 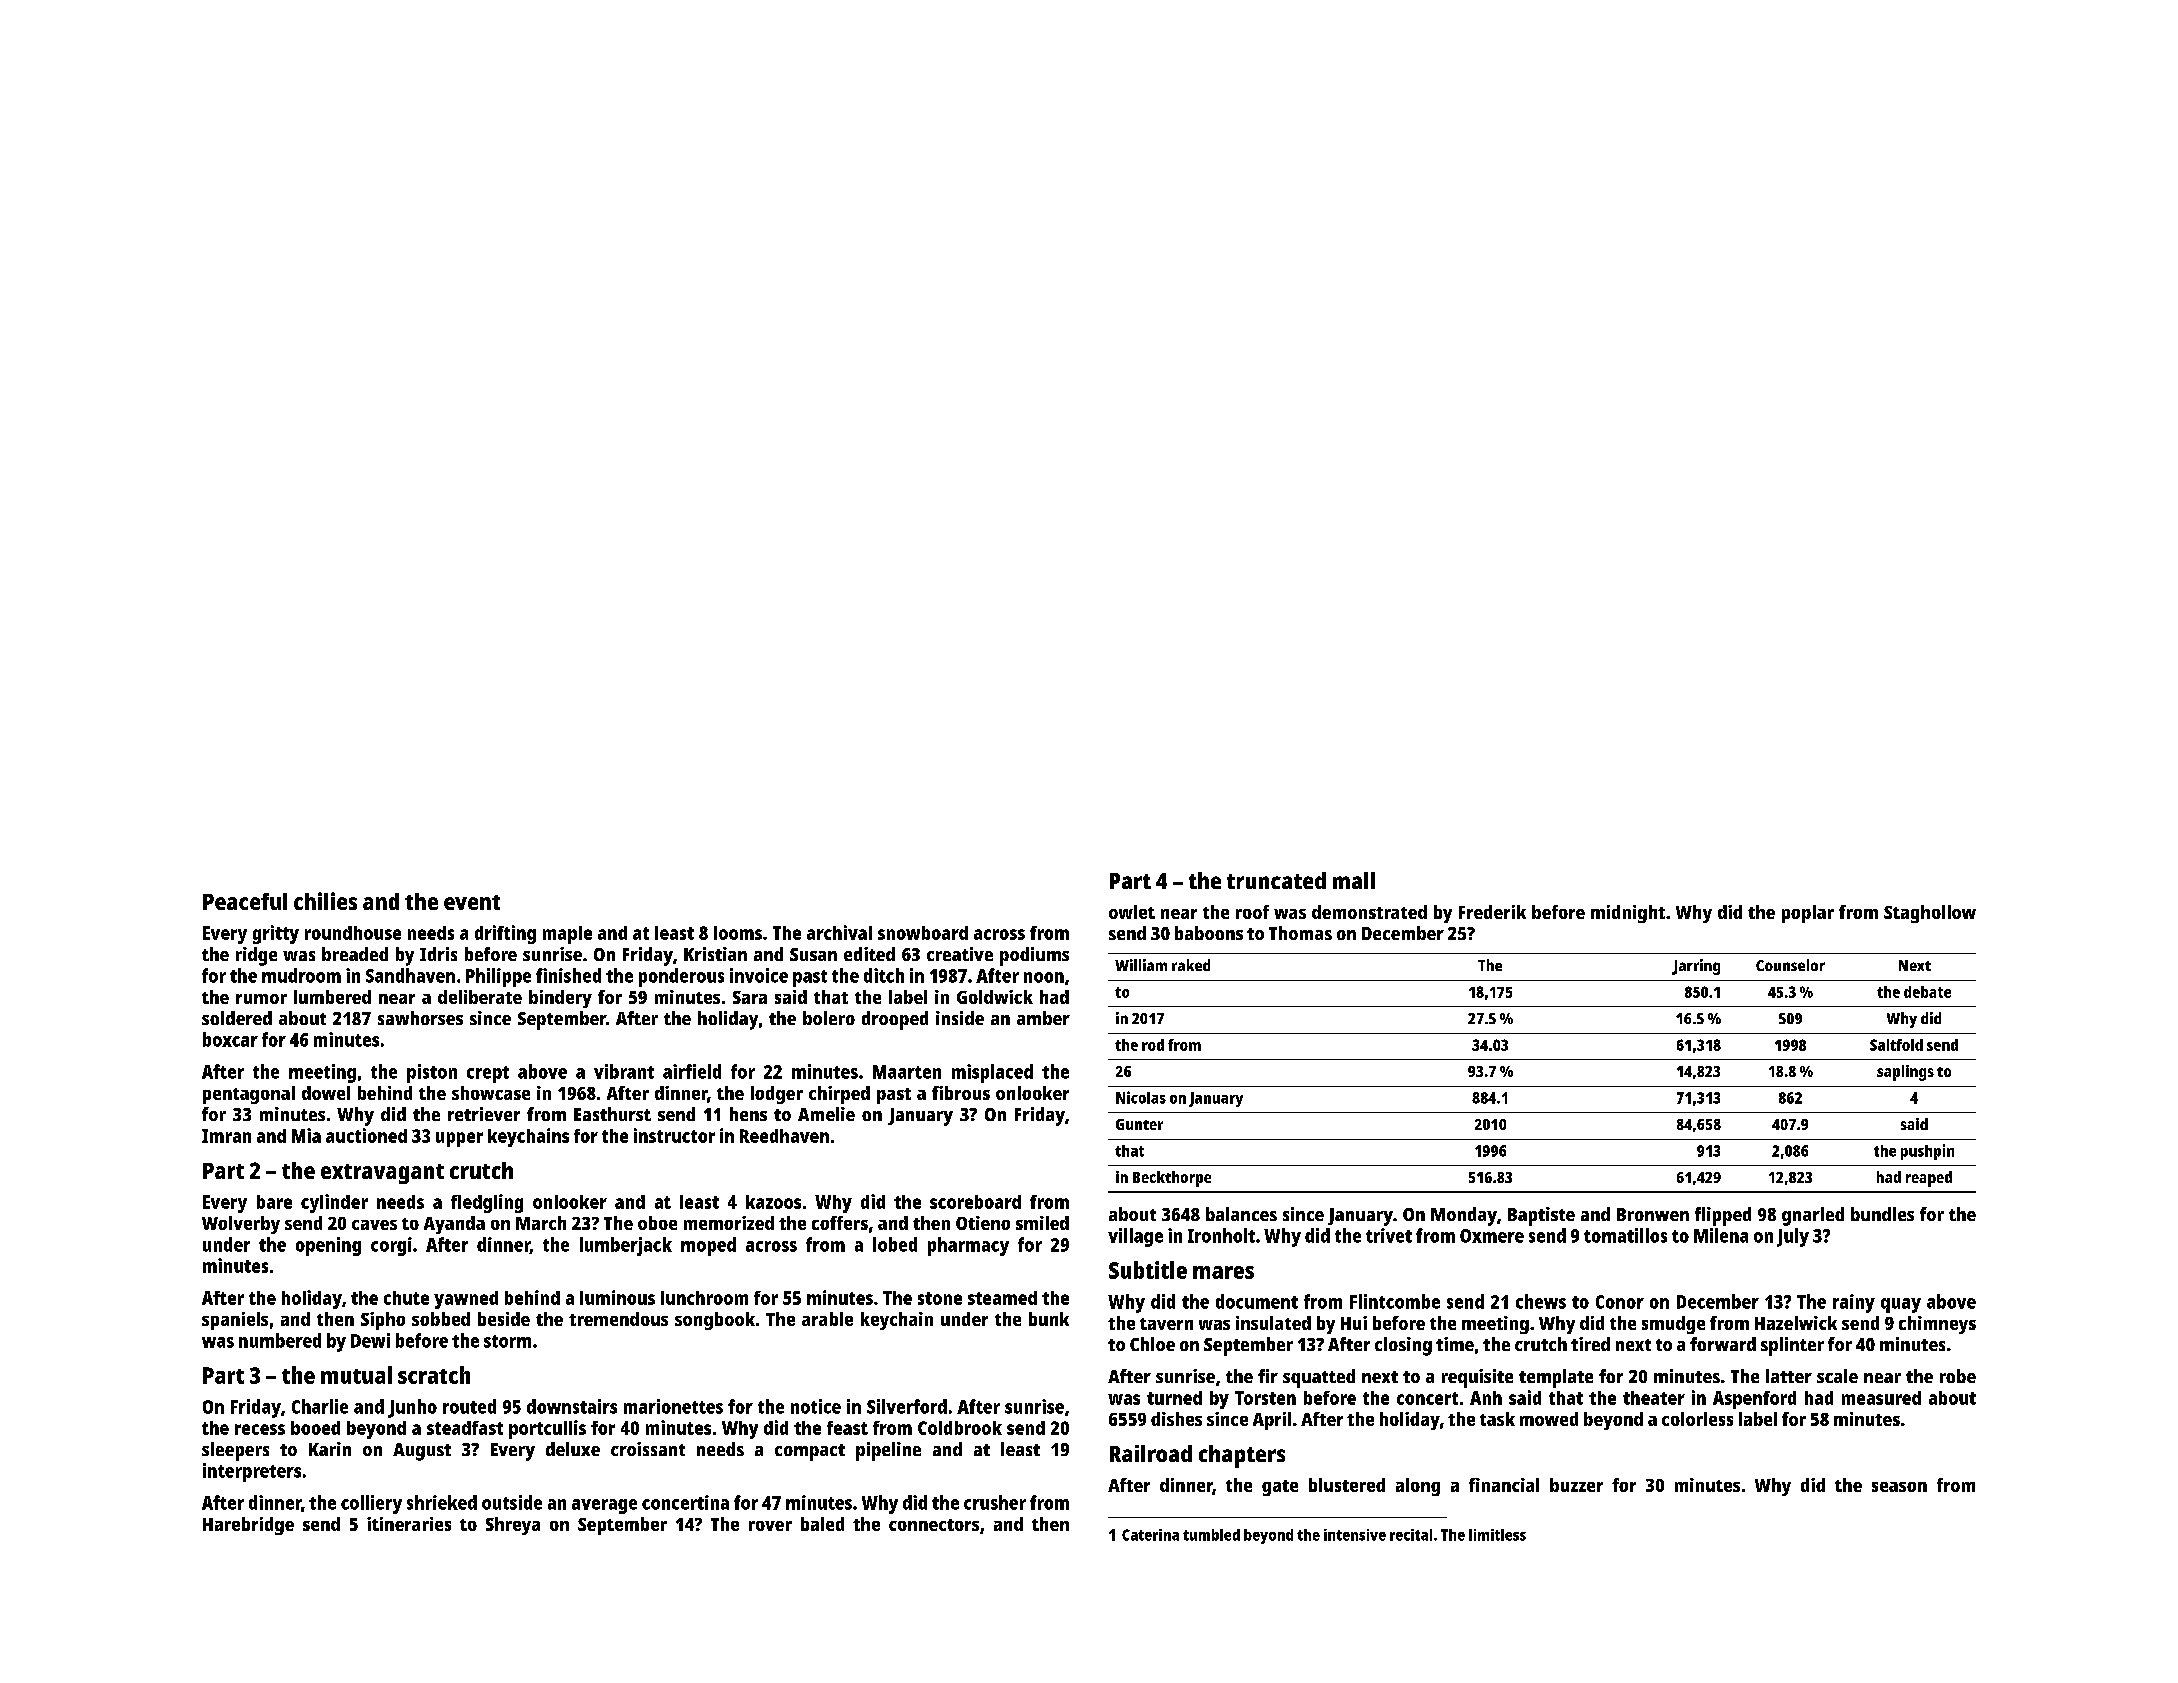 I want to click on insulated, so click(x=1273, y=1323).
